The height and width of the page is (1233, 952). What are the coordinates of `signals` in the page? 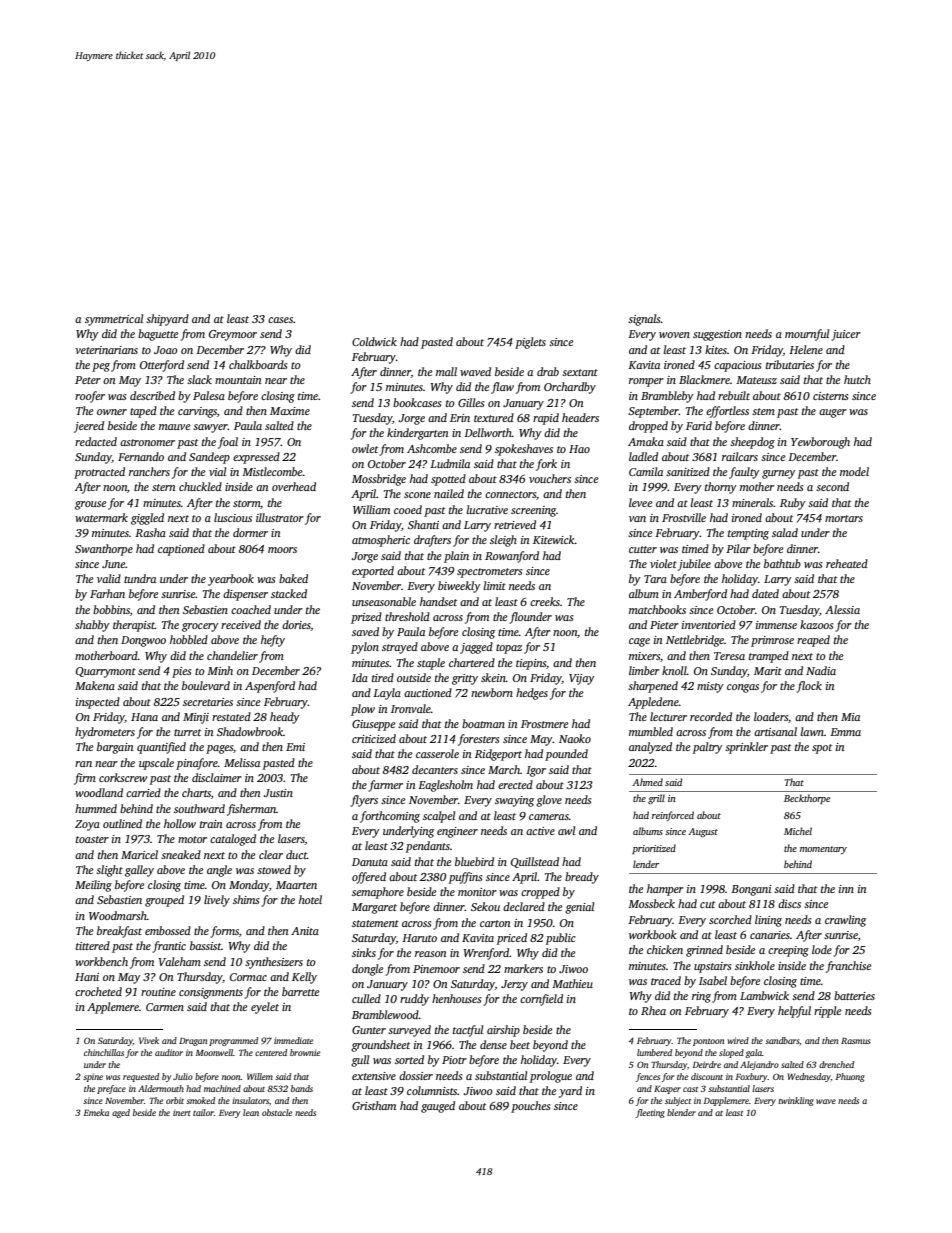 It's located at (644, 320).
